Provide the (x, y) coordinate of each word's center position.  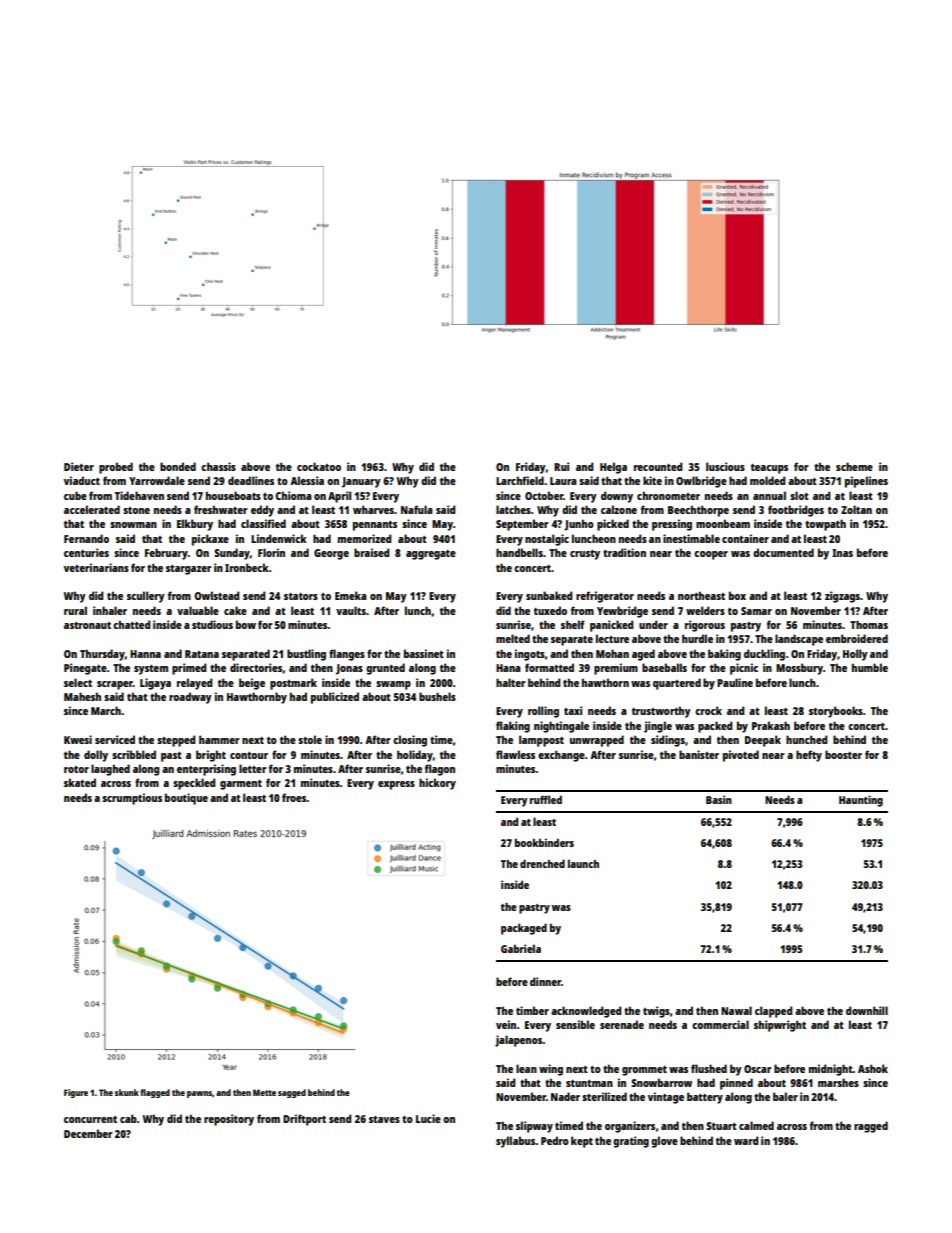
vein (506, 1024)
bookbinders (544, 842)
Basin (719, 799)
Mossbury (799, 669)
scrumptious (132, 799)
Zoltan (856, 509)
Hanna (145, 654)
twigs (656, 1012)
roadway (190, 698)
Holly (855, 655)
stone (136, 510)
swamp (393, 685)
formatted (549, 667)
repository (229, 1120)
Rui (561, 466)
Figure (76, 1093)
